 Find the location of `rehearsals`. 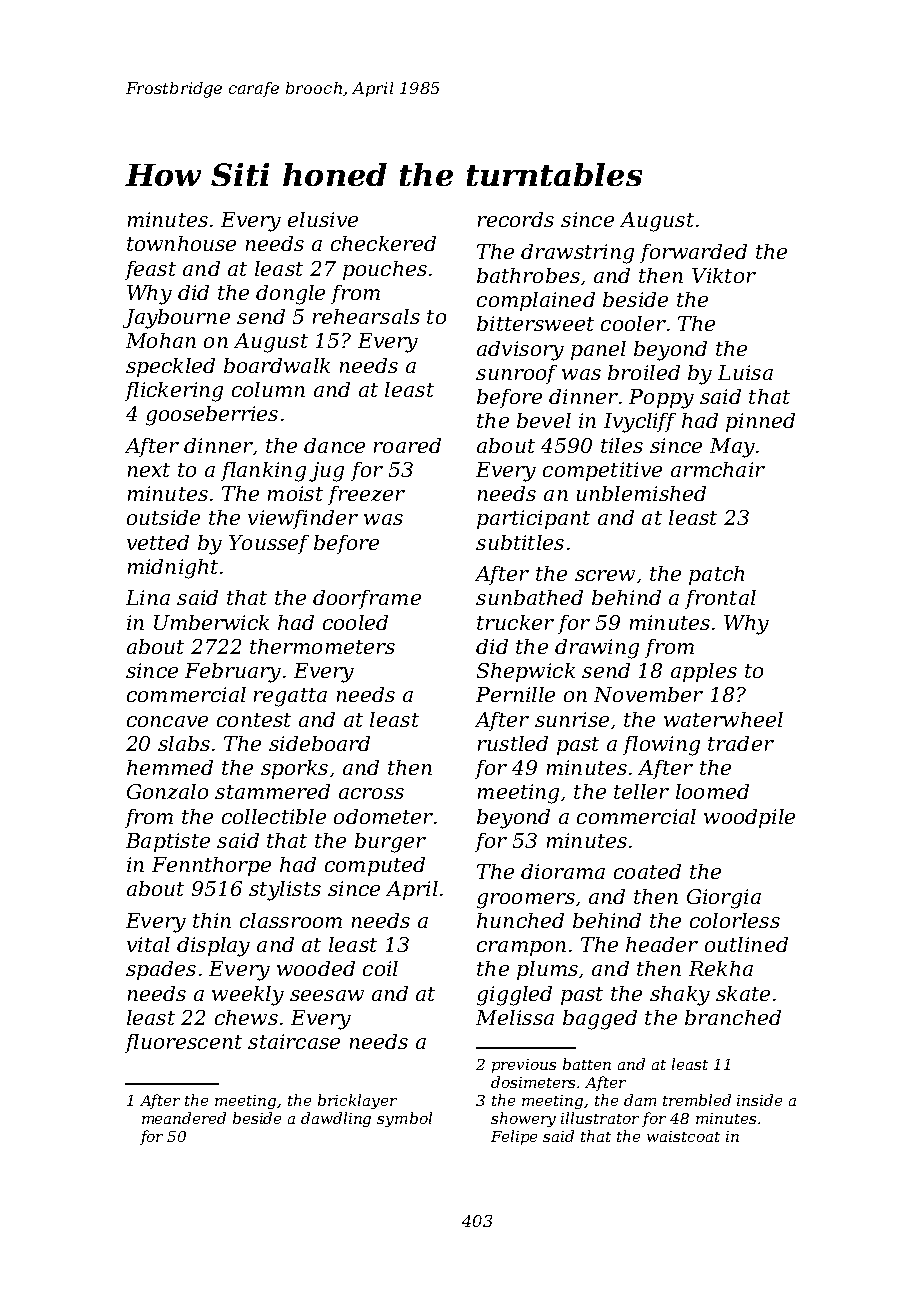

rehearsals is located at coordinates (366, 316).
